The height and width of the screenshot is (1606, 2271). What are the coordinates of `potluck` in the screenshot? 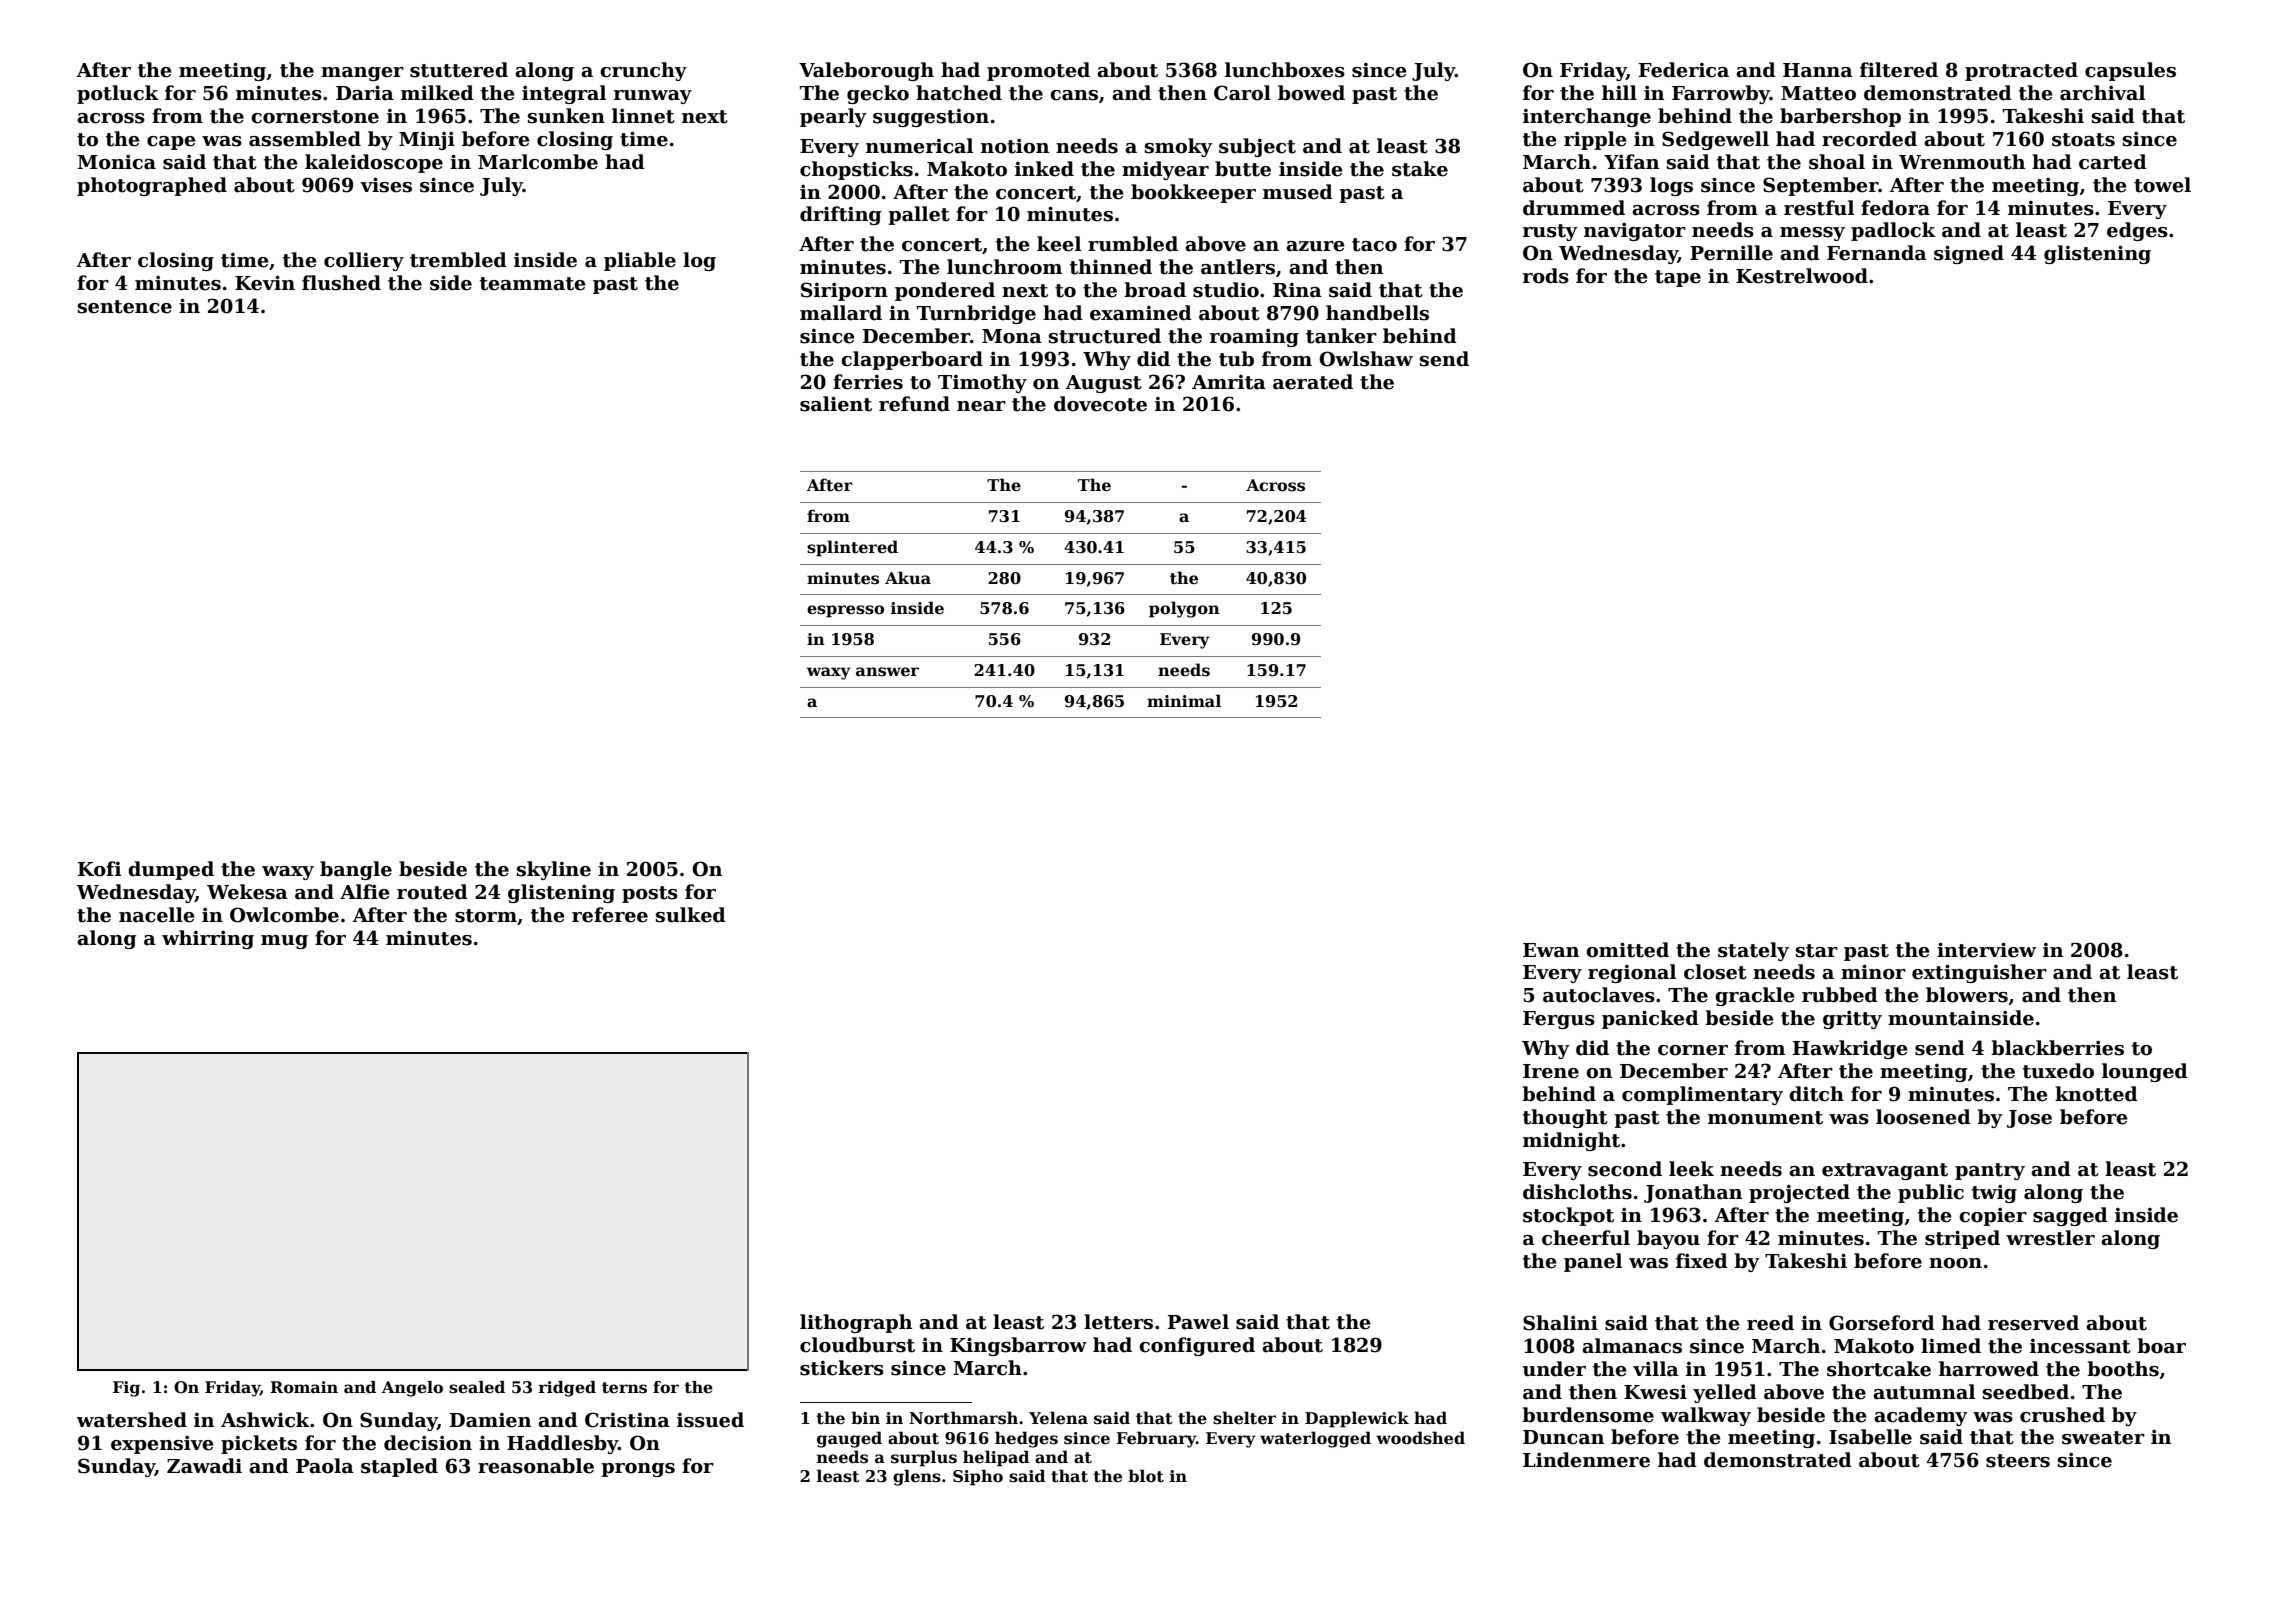 It's located at (118, 94).
